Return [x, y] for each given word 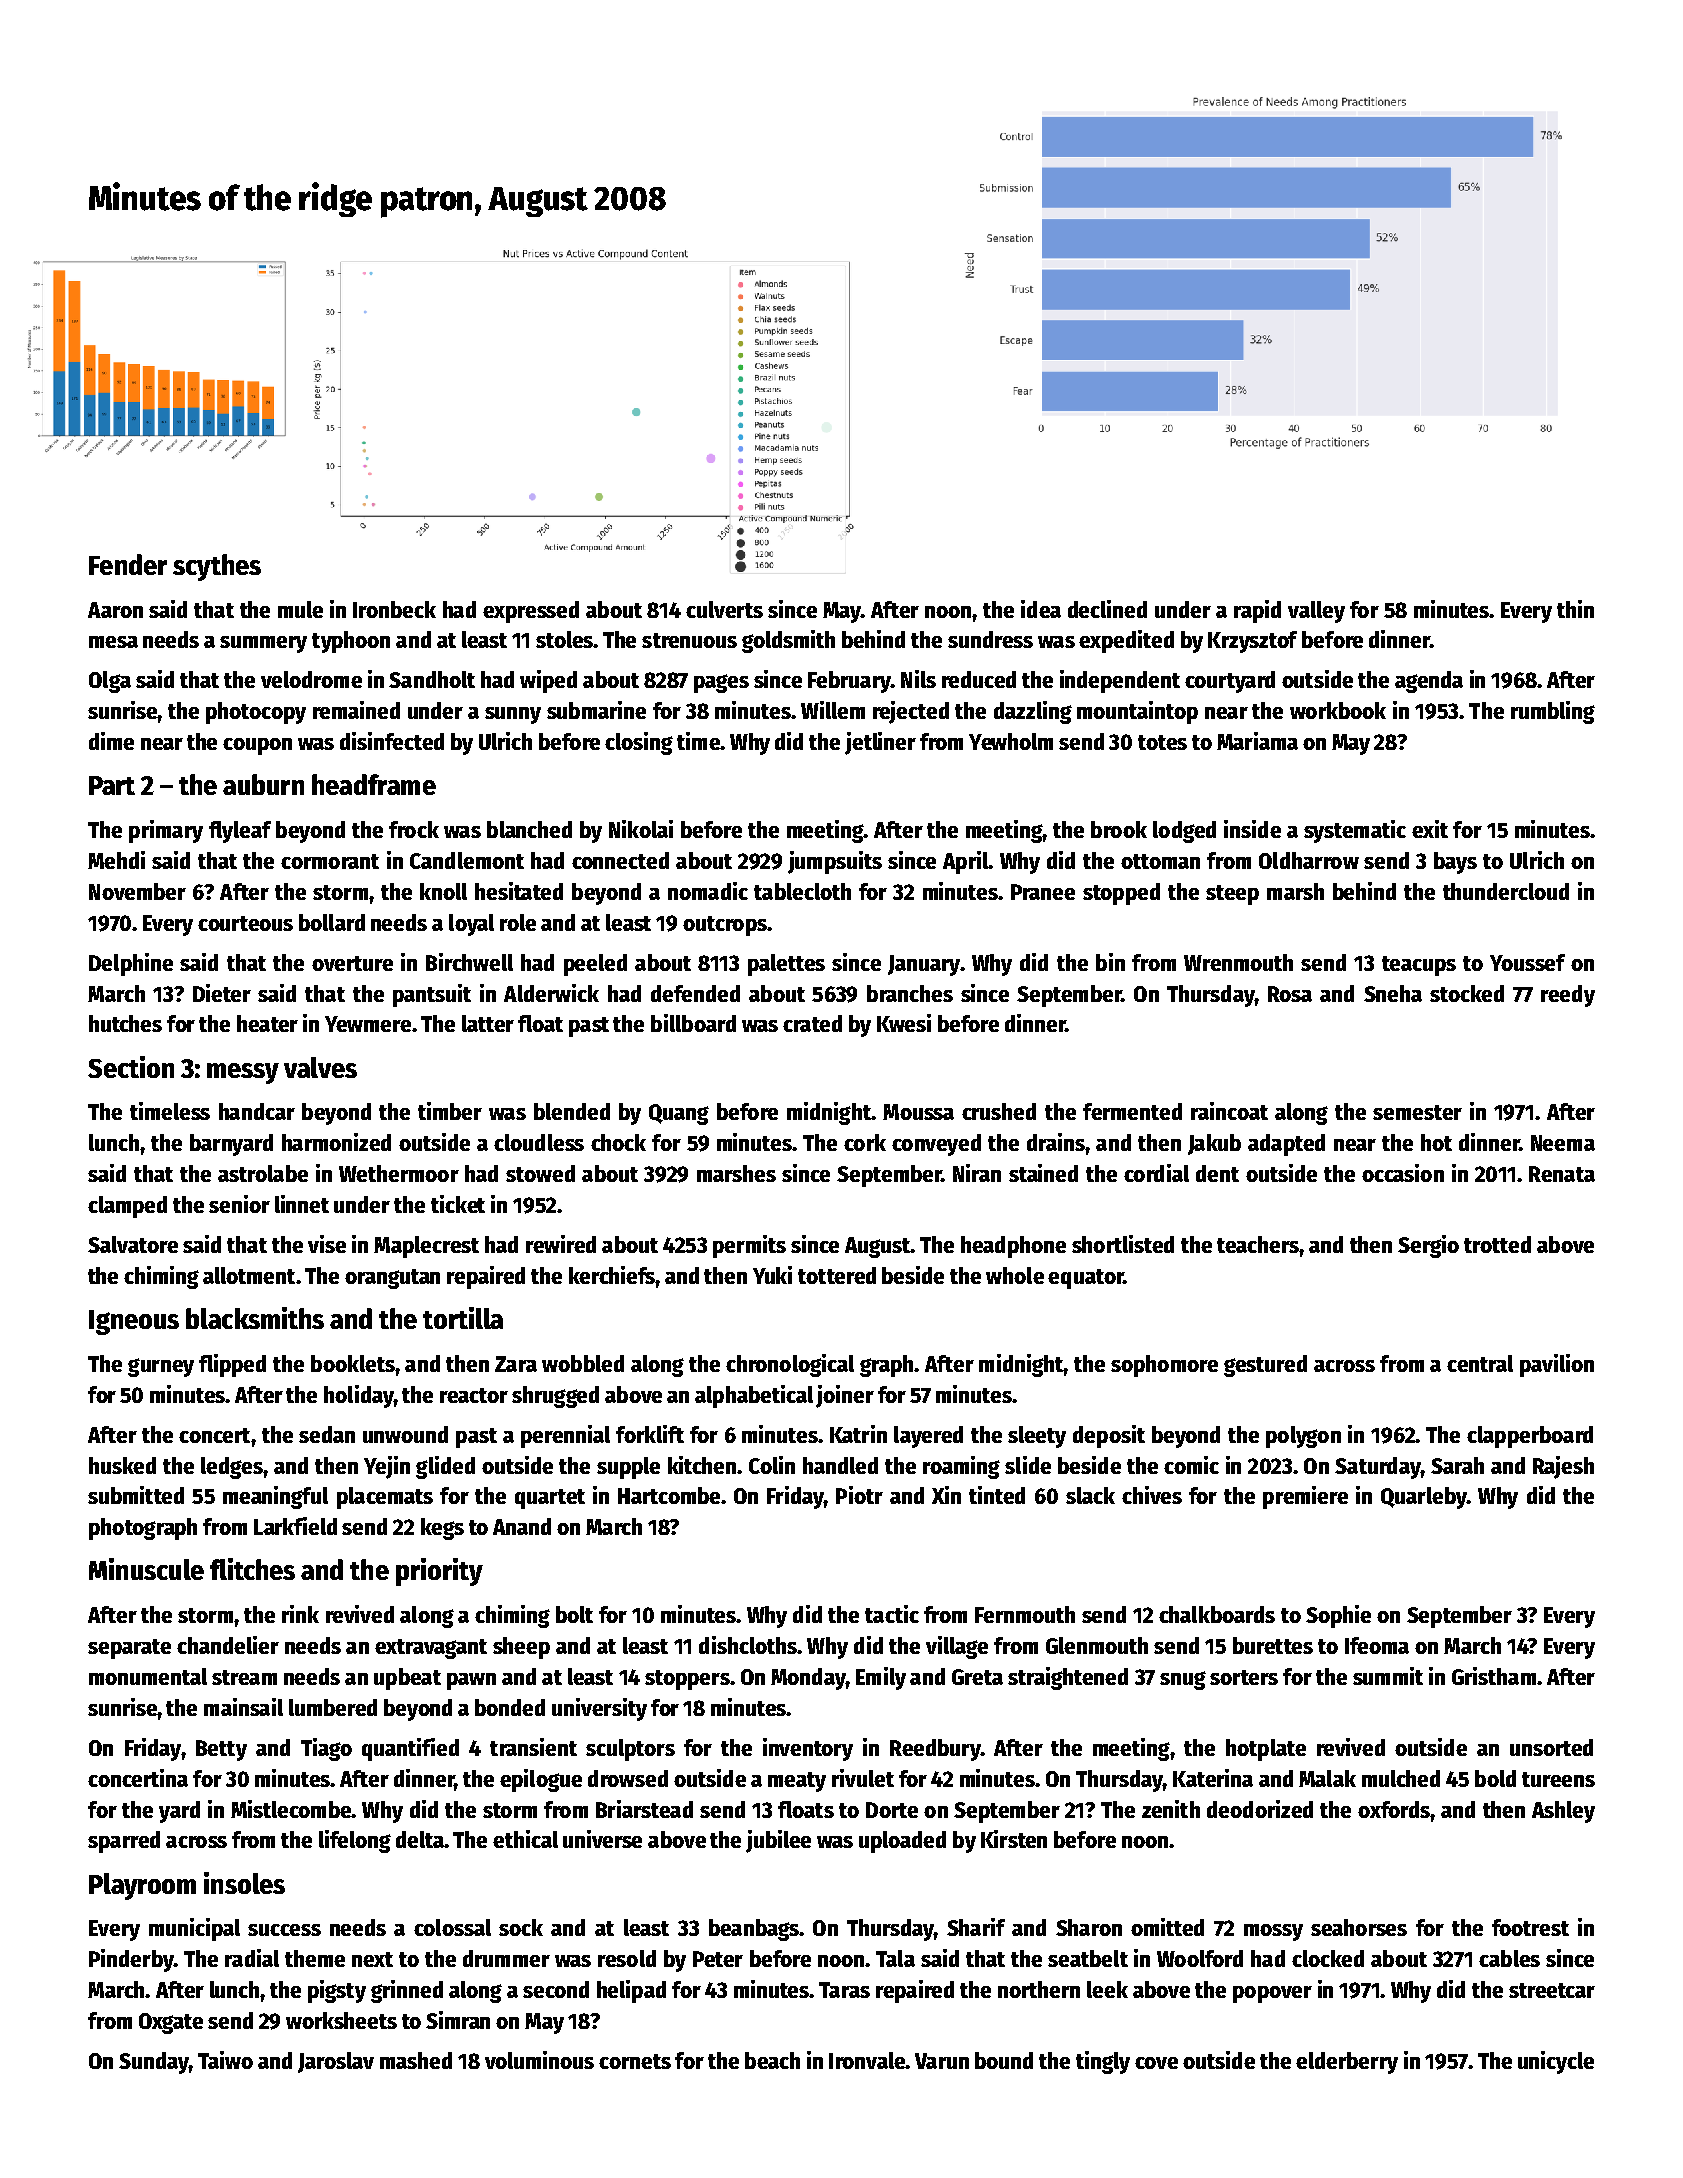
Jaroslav [336, 2062]
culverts [724, 609]
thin [1575, 609]
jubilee [778, 1841]
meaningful [275, 1497]
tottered [837, 1275]
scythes [217, 567]
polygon [1303, 1437]
